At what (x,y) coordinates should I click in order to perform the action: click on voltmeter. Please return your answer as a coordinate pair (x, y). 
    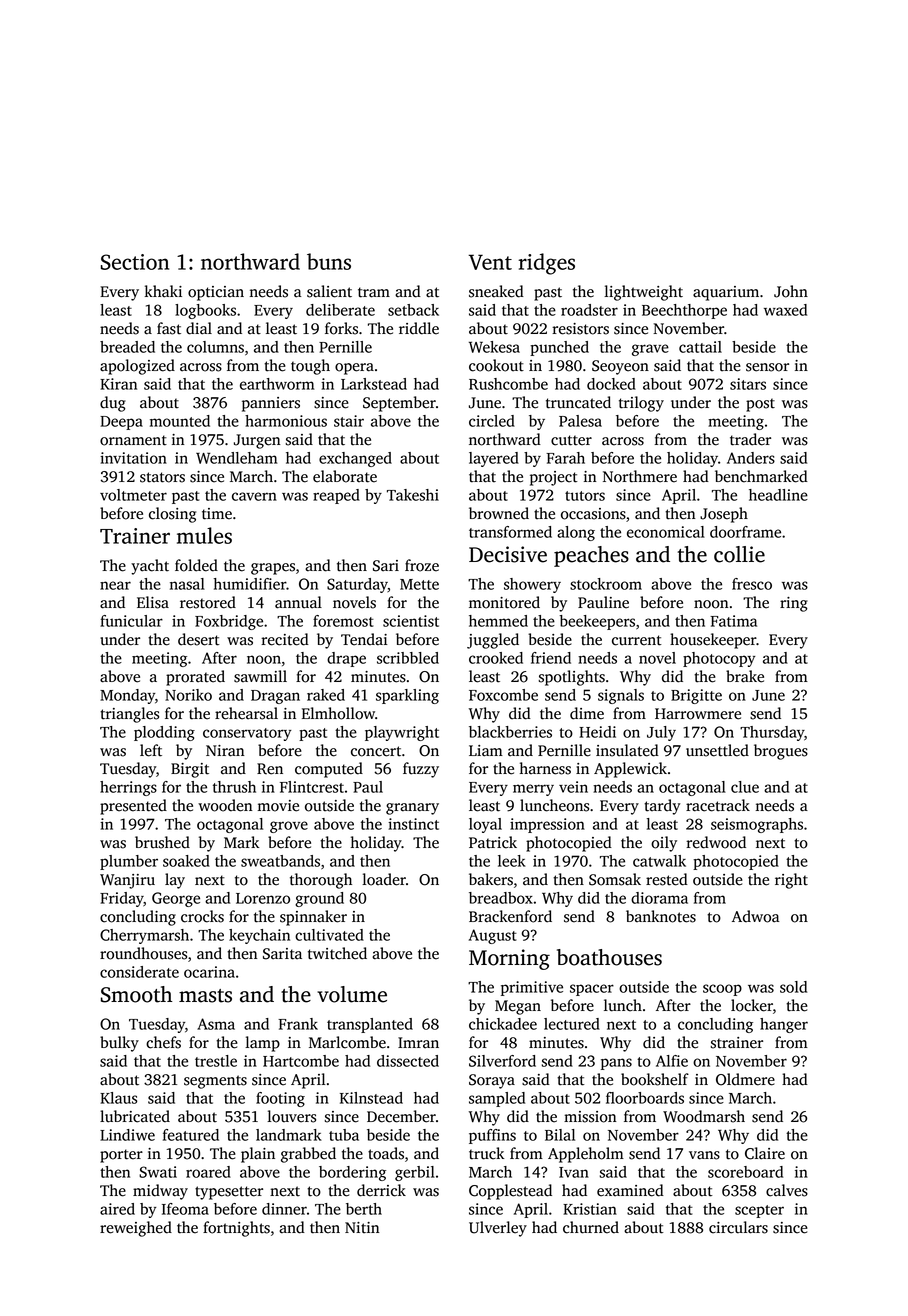
    Looking at the image, I should click on (133, 495).
